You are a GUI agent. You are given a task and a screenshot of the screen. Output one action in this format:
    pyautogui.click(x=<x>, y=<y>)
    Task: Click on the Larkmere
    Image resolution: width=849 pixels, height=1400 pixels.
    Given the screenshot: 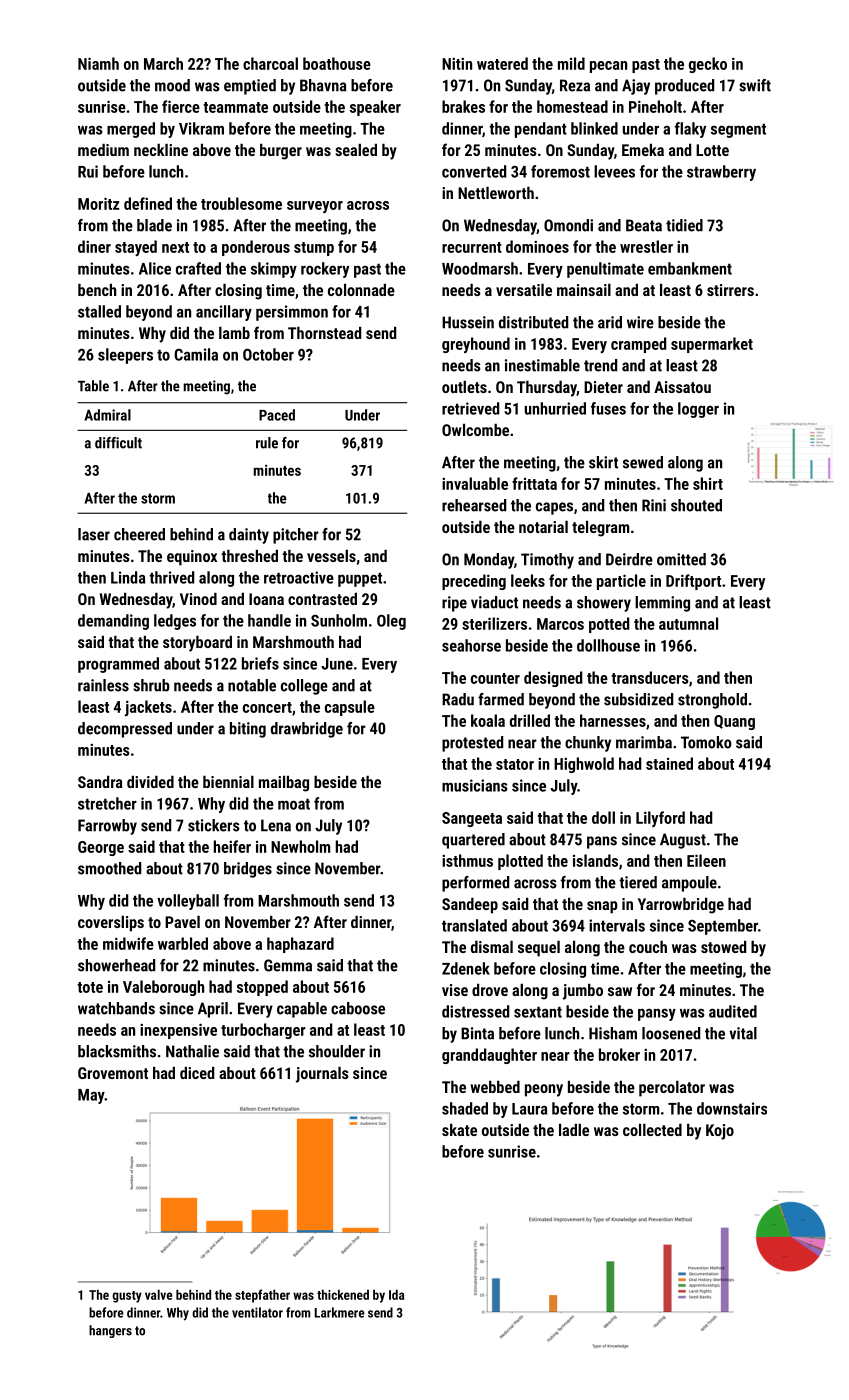 What is the action you would take?
    pyautogui.click(x=340, y=1312)
